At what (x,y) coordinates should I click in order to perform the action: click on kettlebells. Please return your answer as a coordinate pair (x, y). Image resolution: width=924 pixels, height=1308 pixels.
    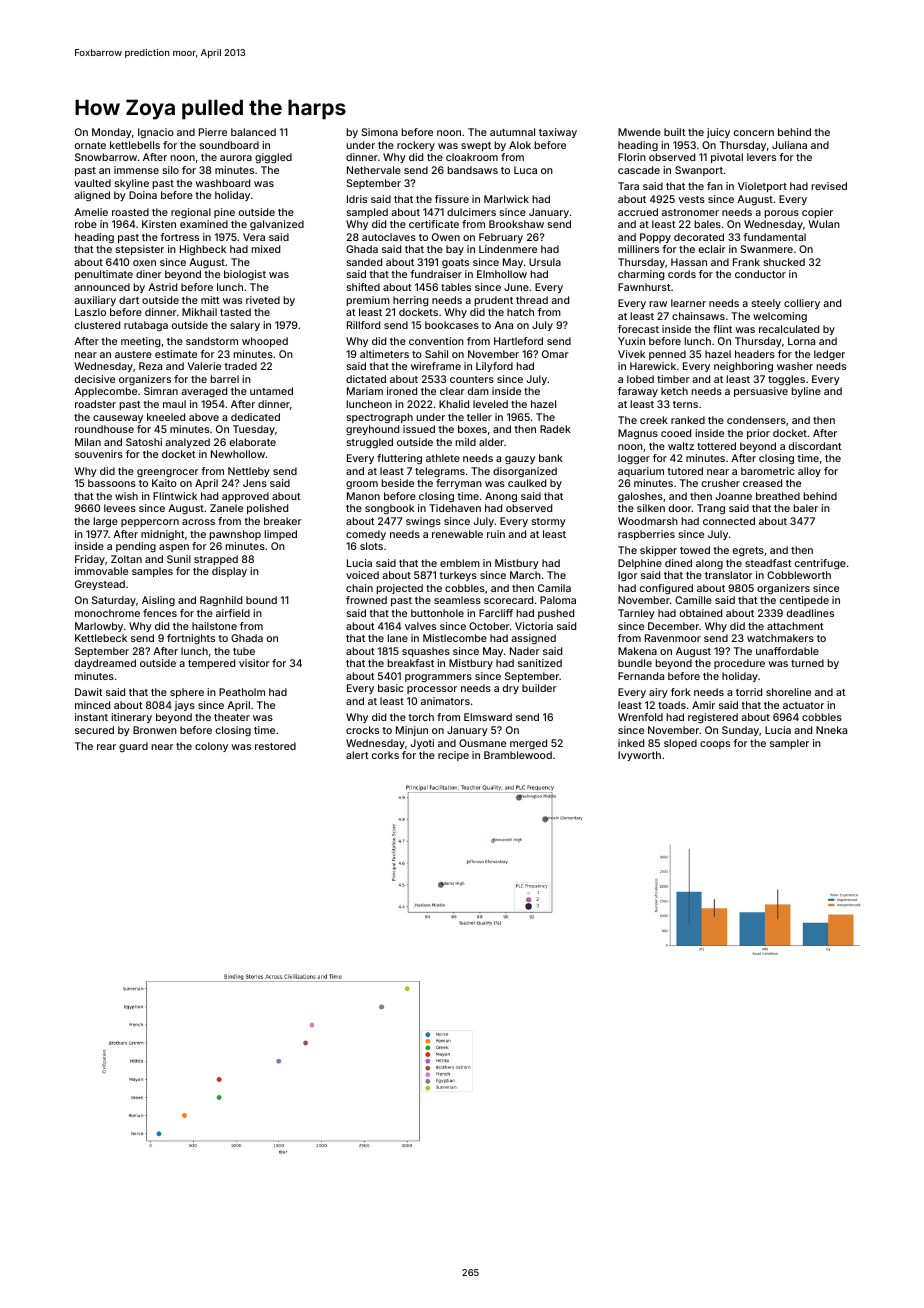
    Looking at the image, I should click on (135, 145).
